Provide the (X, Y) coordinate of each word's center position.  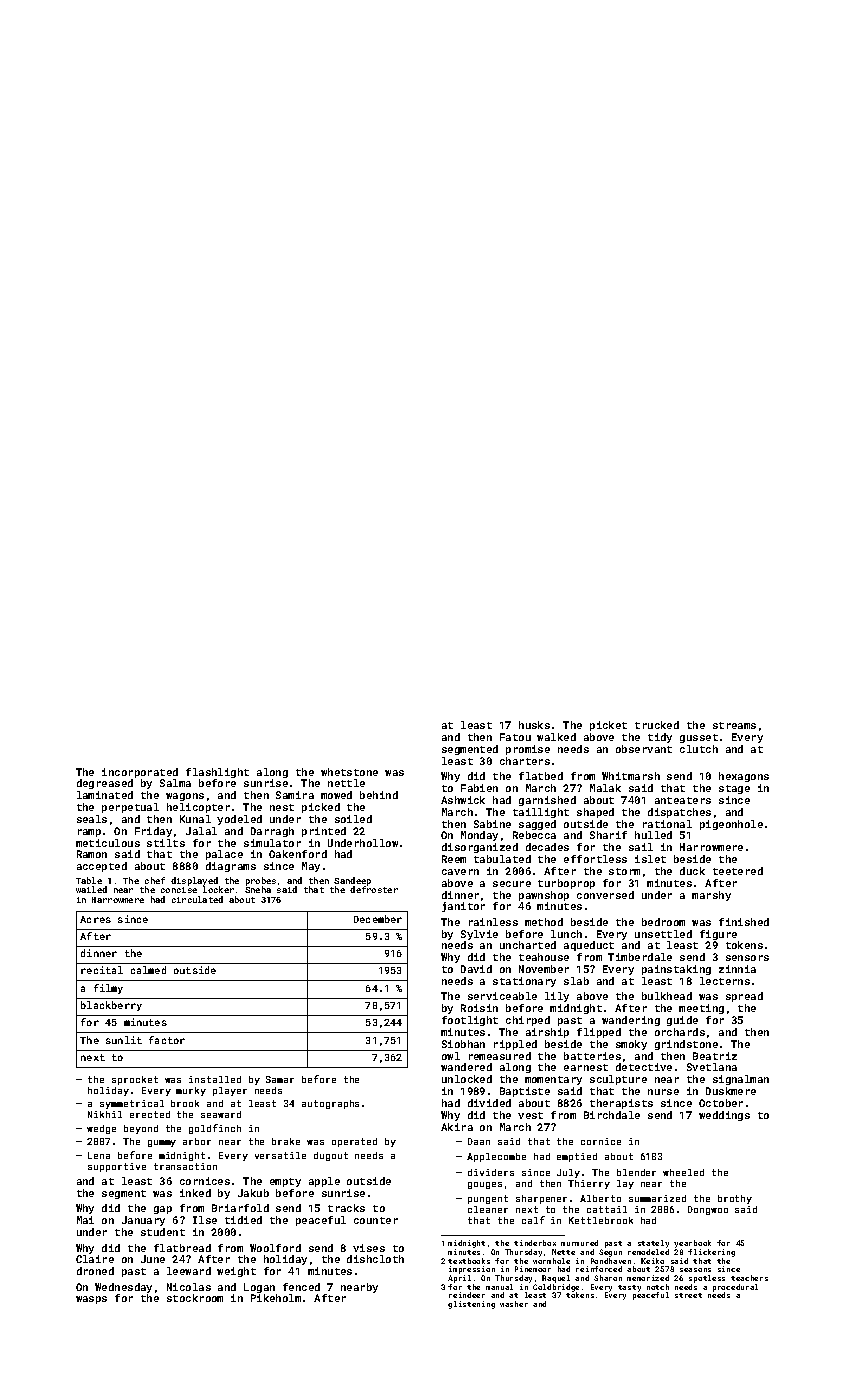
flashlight (217, 773)
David (476, 969)
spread (744, 997)
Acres (95, 919)
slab (576, 981)
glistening (471, 1305)
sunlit (124, 1040)
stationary (524, 982)
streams (734, 725)
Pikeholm (276, 1298)
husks (534, 725)
